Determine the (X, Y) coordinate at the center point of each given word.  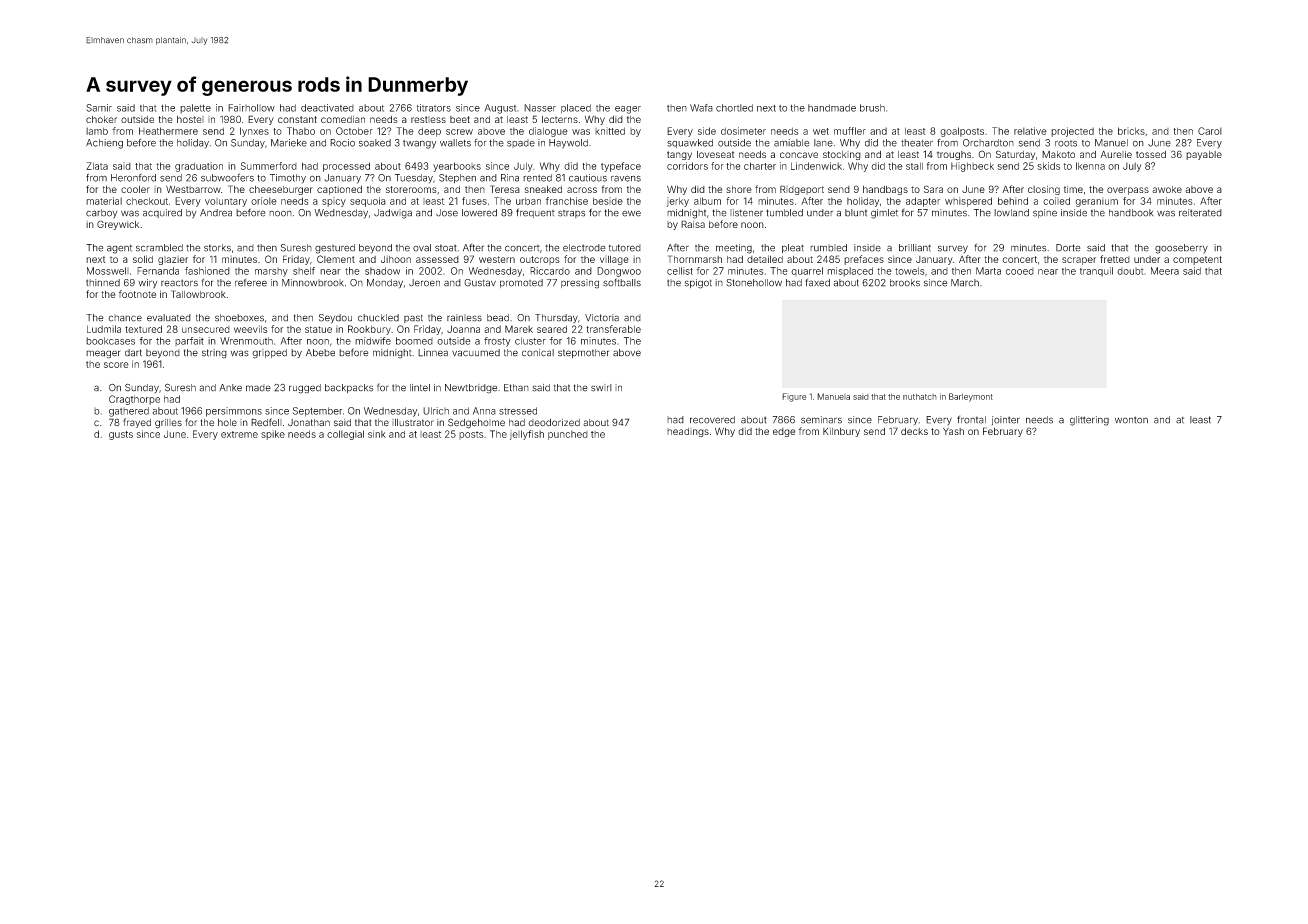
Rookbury (369, 330)
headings (688, 432)
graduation (199, 167)
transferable (613, 329)
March (965, 283)
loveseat (715, 154)
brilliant (915, 248)
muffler (850, 131)
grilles (168, 424)
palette (195, 109)
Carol (1210, 131)
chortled (734, 108)
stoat (446, 248)
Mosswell (108, 271)
